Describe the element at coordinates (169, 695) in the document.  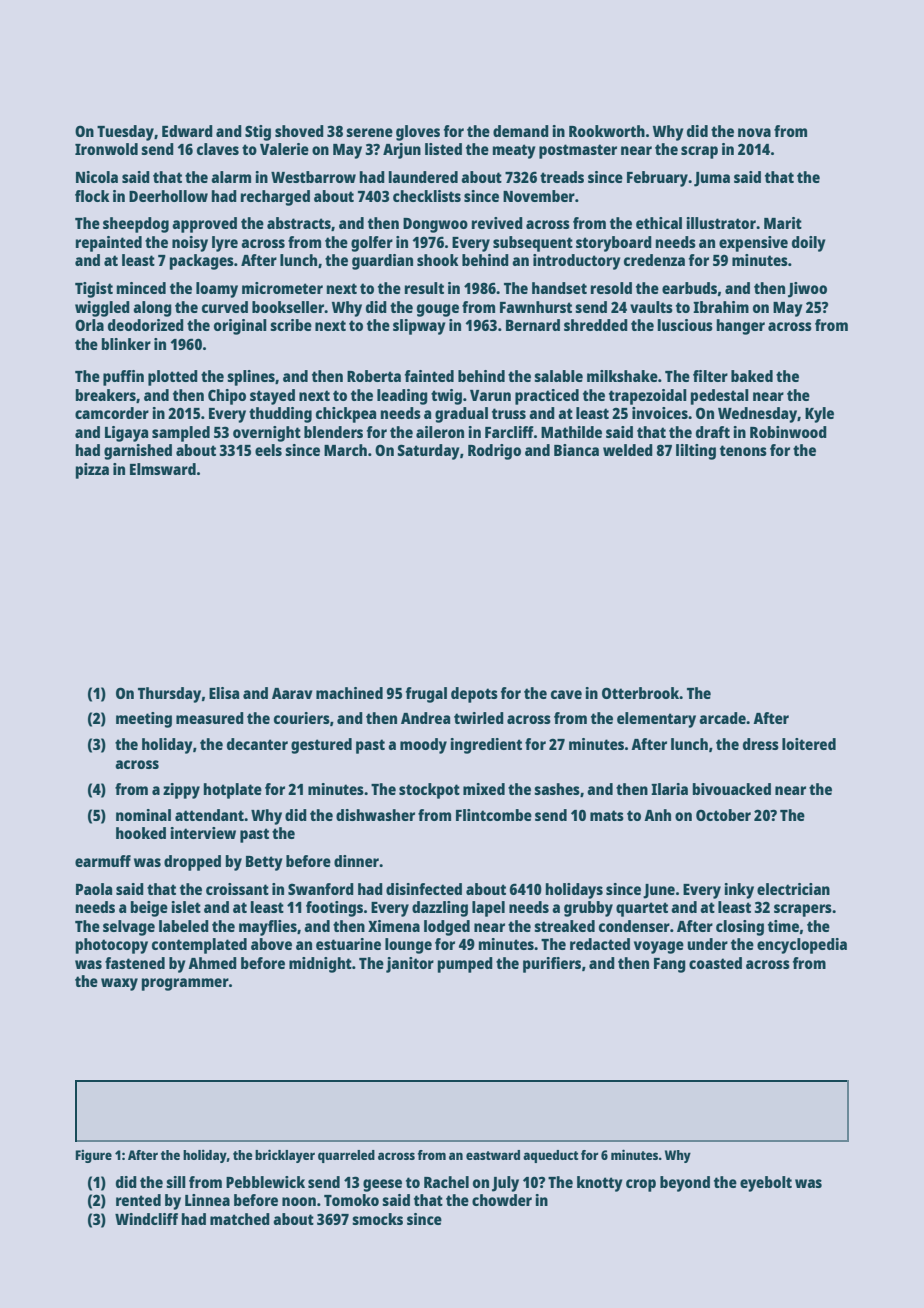
I see `Thursday` at that location.
